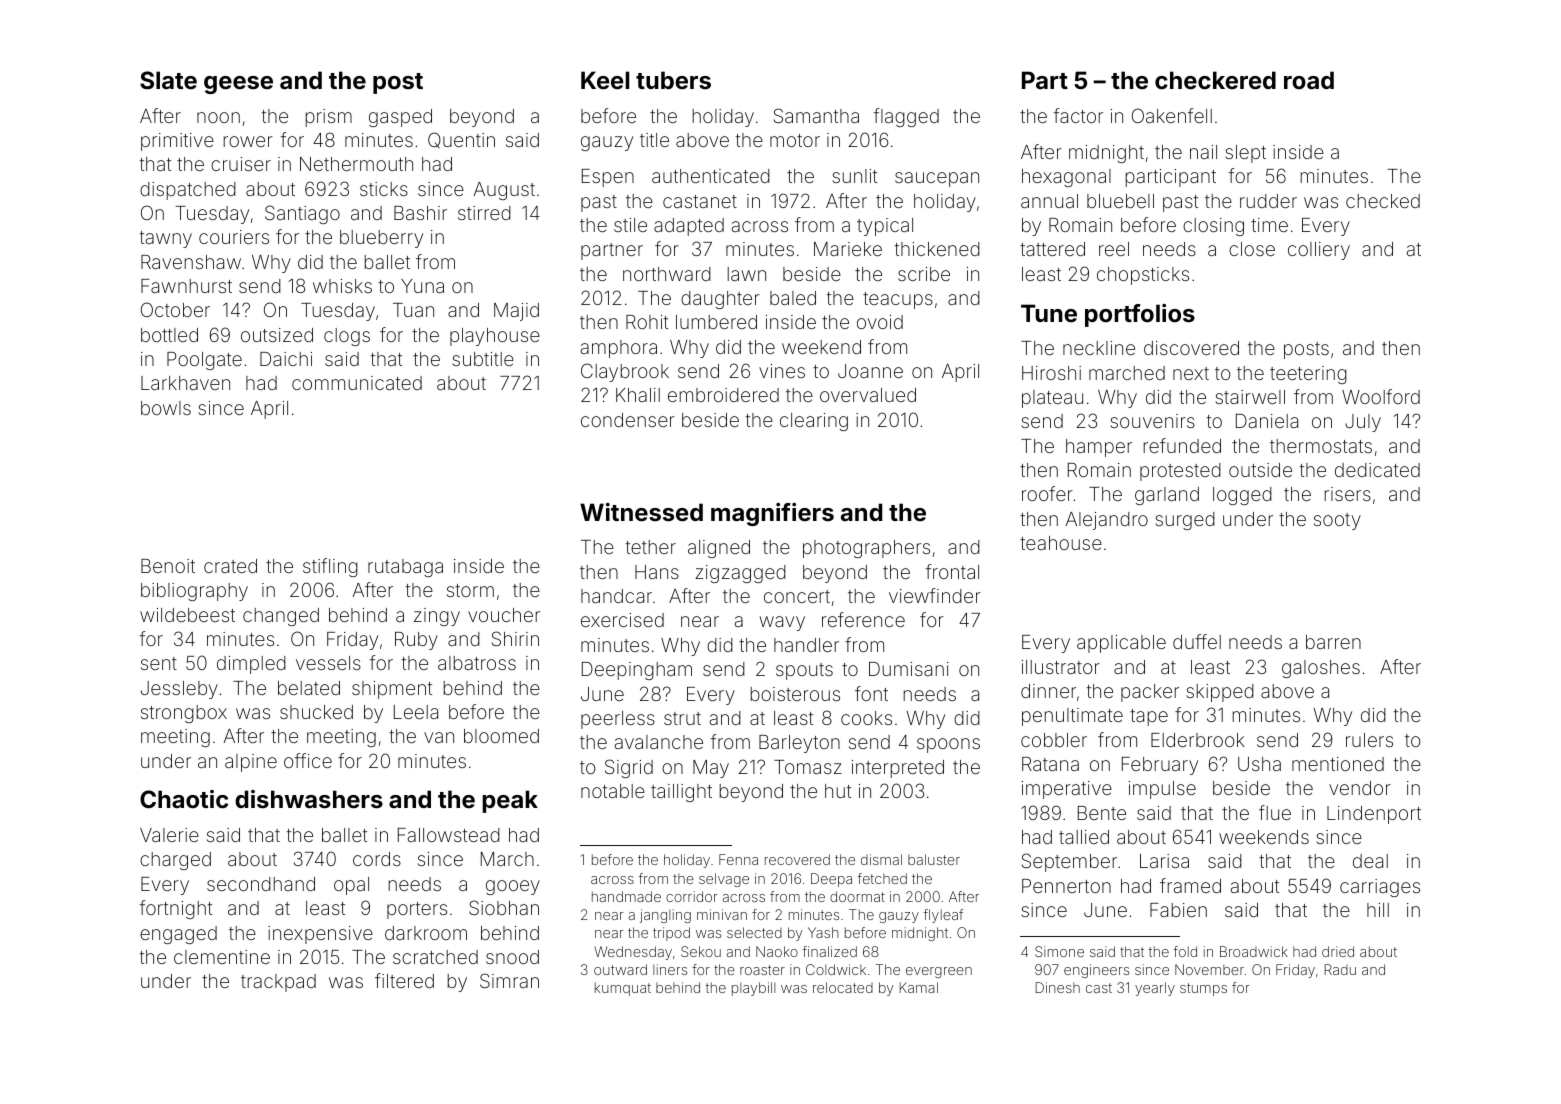 The image size is (1561, 1104). Describe the element at coordinates (1197, 740) in the screenshot. I see `Elderbrook` at that location.
